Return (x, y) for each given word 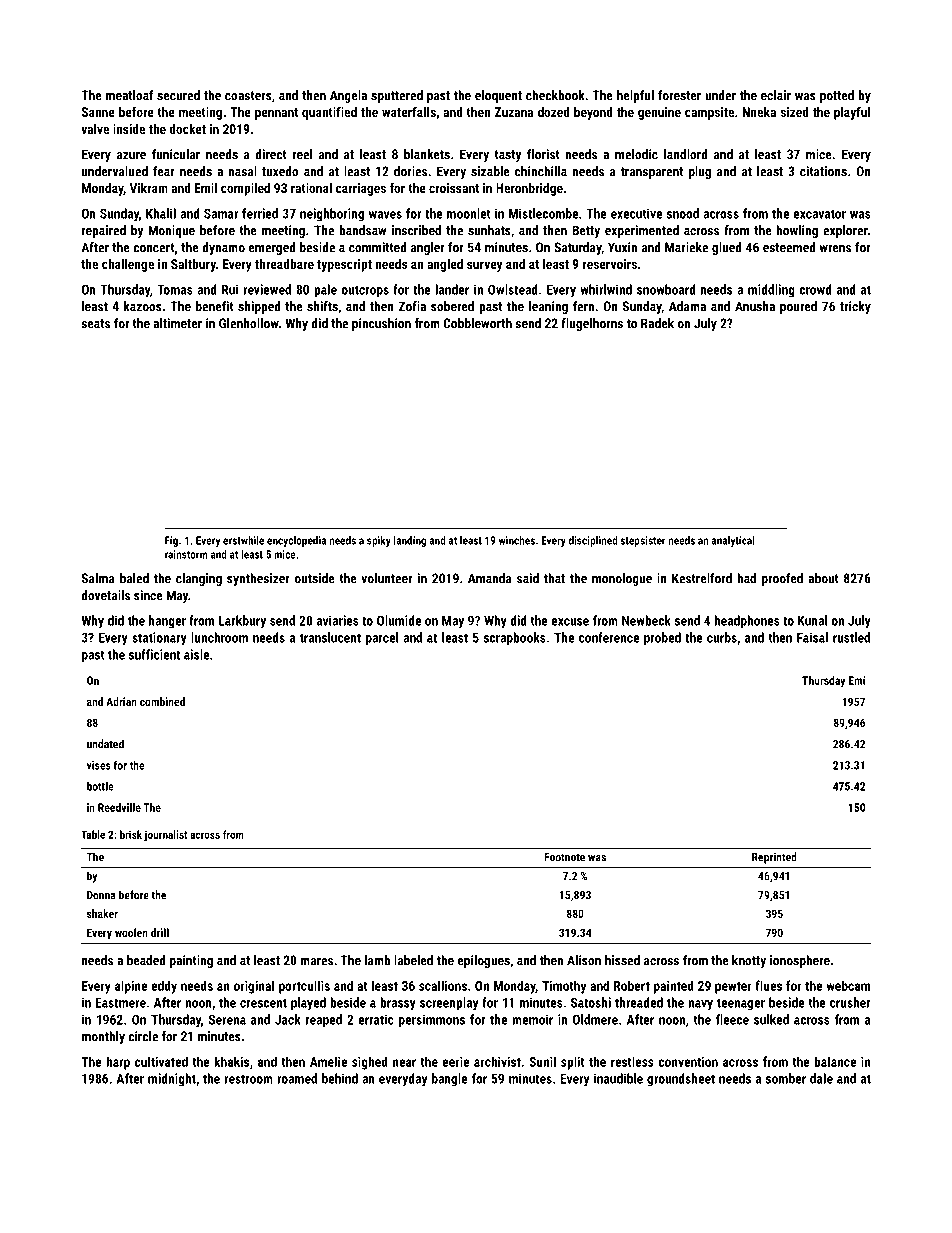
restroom (248, 1079)
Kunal (812, 620)
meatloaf (130, 95)
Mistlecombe (543, 213)
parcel (382, 639)
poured (798, 307)
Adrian (121, 701)
